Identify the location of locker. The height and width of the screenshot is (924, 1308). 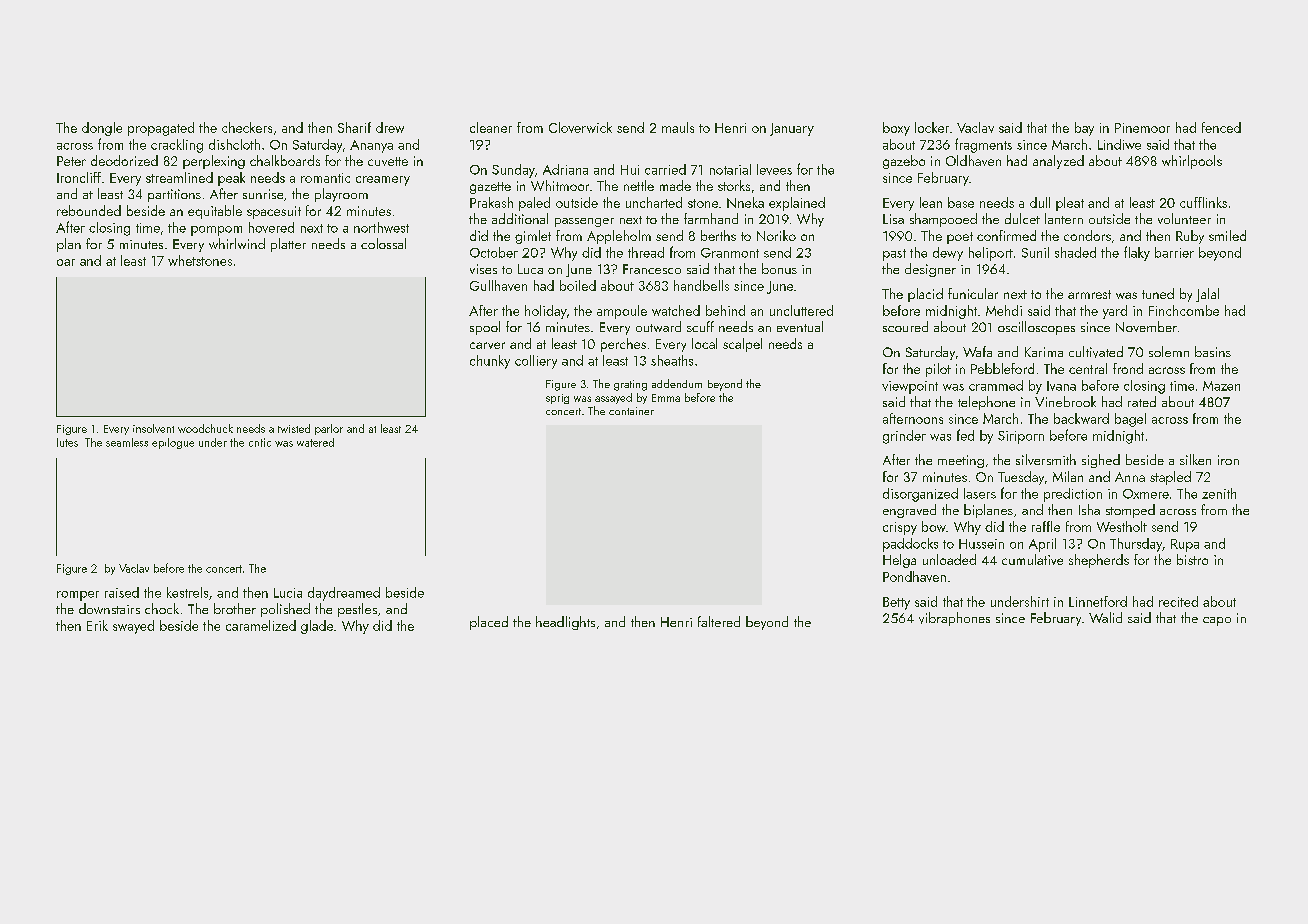
(932, 127).
